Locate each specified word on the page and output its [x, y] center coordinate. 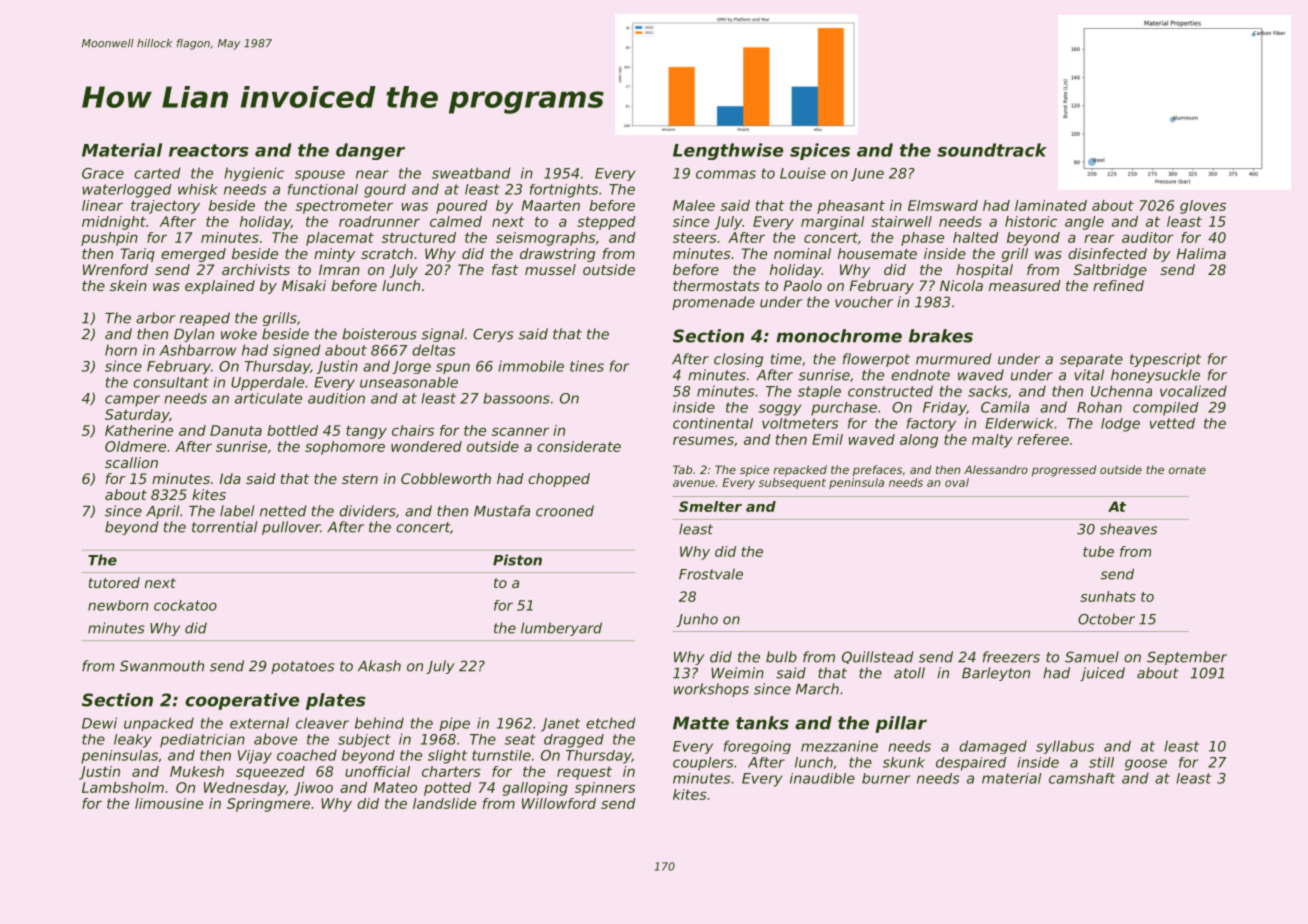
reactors [208, 150]
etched [611, 723]
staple [819, 392]
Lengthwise [728, 151]
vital [1089, 375]
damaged [993, 747]
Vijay [255, 757]
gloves [1203, 207]
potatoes [302, 667]
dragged [574, 741]
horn [121, 350]
